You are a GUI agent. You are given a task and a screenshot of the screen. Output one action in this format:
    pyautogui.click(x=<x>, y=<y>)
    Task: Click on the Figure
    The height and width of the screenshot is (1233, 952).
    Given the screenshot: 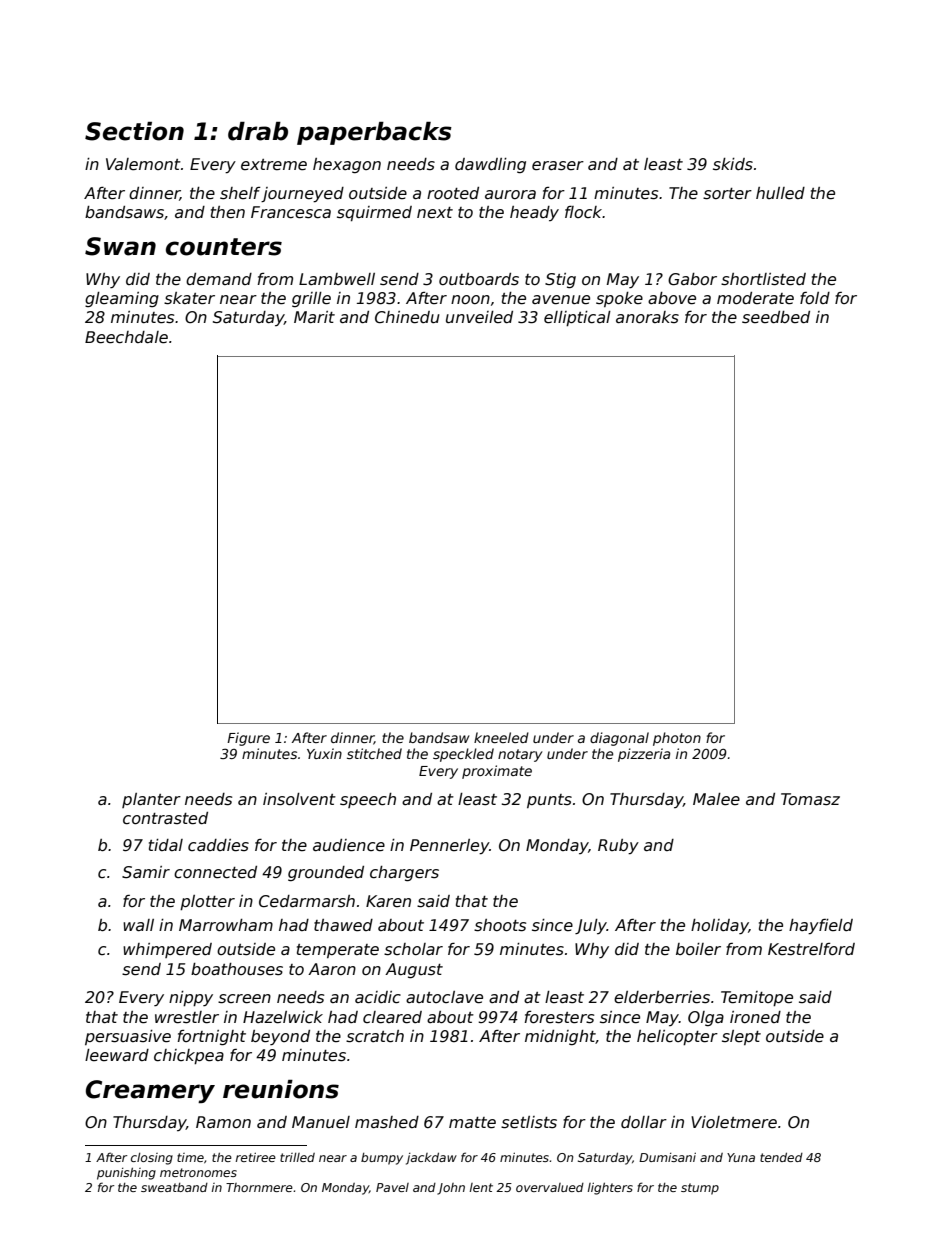 What is the action you would take?
    pyautogui.click(x=248, y=739)
